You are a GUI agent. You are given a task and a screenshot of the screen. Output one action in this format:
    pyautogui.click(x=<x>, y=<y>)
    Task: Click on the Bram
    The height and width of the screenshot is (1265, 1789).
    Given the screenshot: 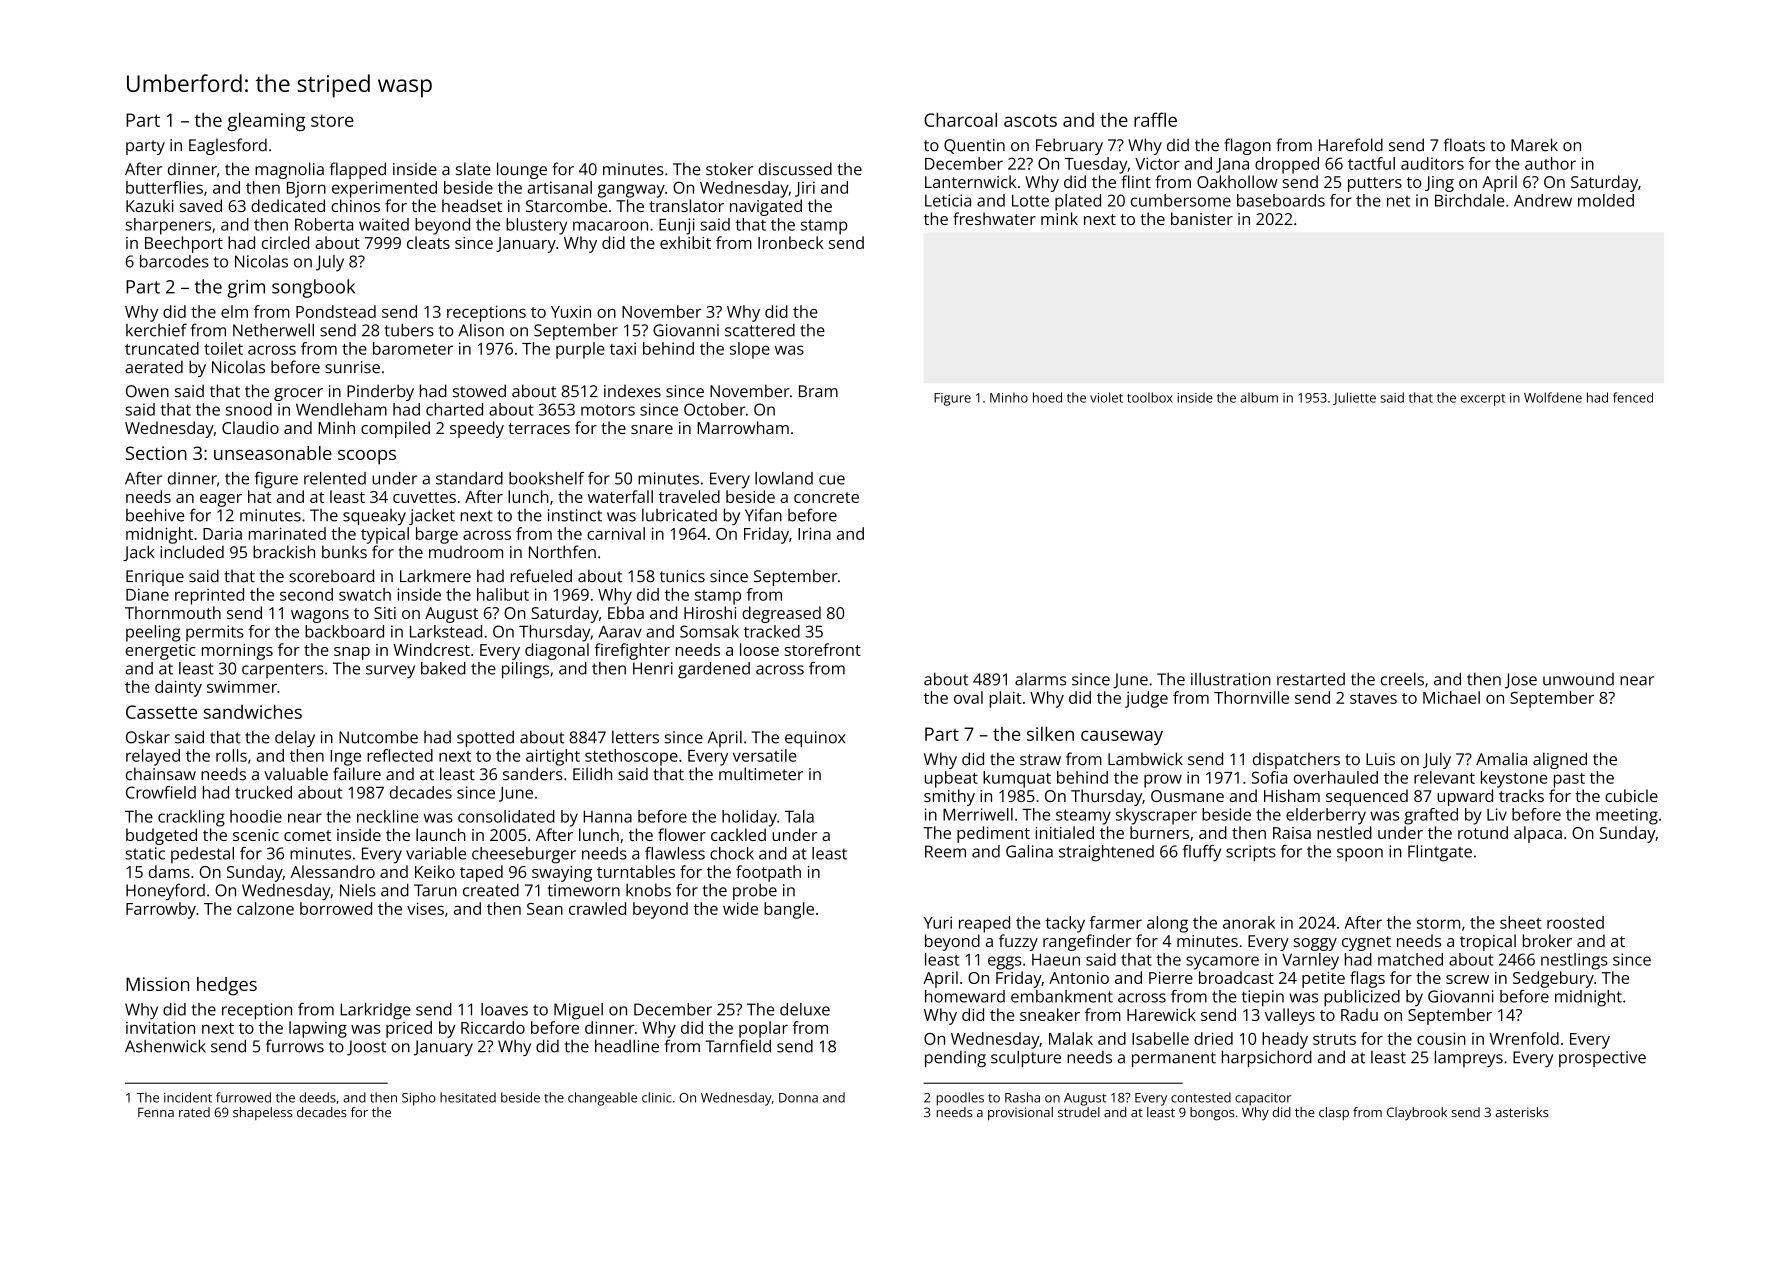 What is the action you would take?
    pyautogui.click(x=818, y=391)
